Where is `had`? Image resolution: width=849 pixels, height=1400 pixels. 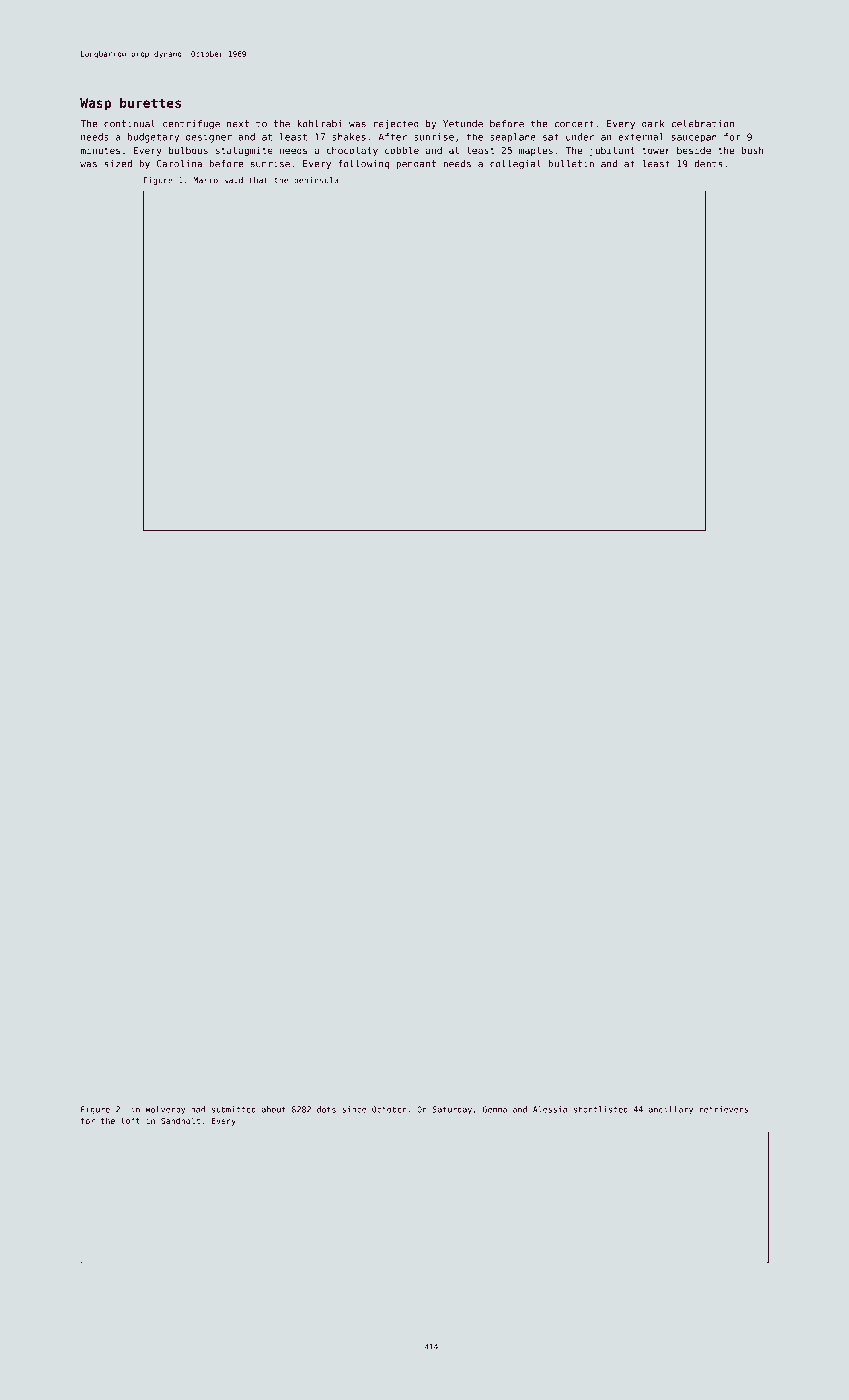 had is located at coordinates (198, 1109).
